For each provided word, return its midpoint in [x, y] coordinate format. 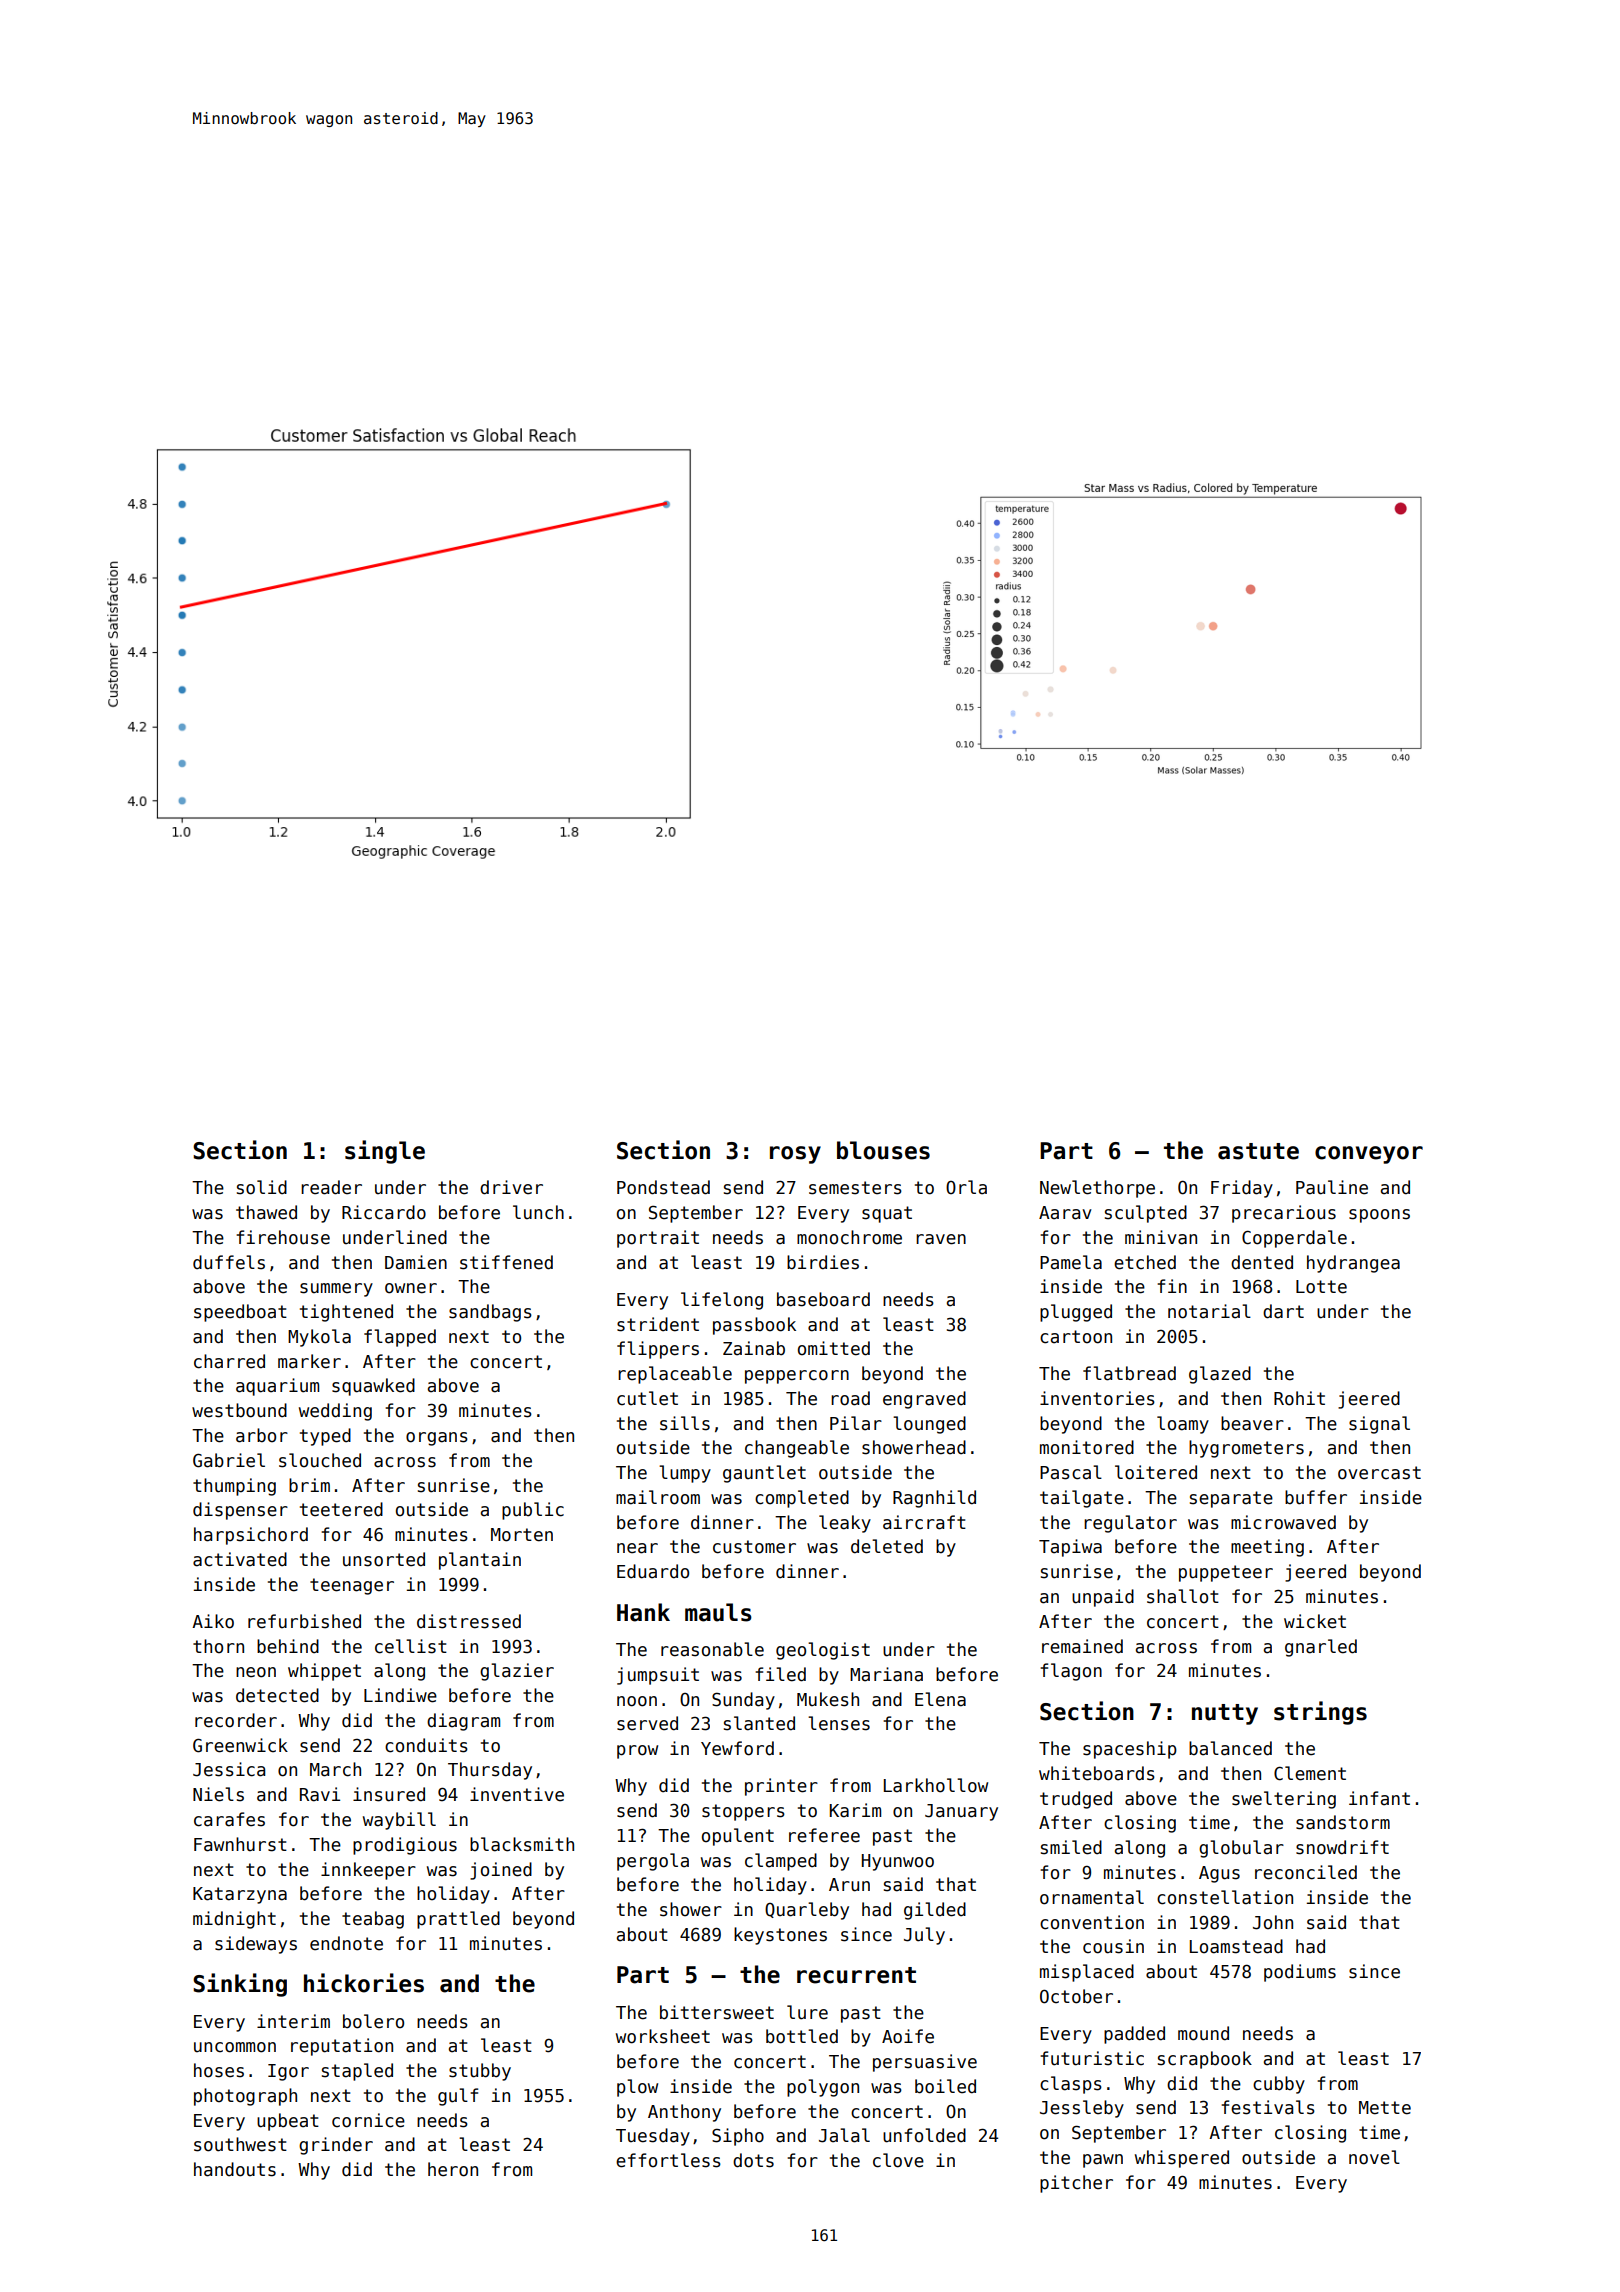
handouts [235, 2169]
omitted [834, 1348]
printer [781, 1787]
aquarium [277, 1387]
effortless [668, 2160]
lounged [929, 1425]
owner [411, 1288]
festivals [1268, 2107]
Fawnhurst [240, 1844]
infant [1379, 1798]
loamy [1183, 1425]
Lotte [1321, 1287]
